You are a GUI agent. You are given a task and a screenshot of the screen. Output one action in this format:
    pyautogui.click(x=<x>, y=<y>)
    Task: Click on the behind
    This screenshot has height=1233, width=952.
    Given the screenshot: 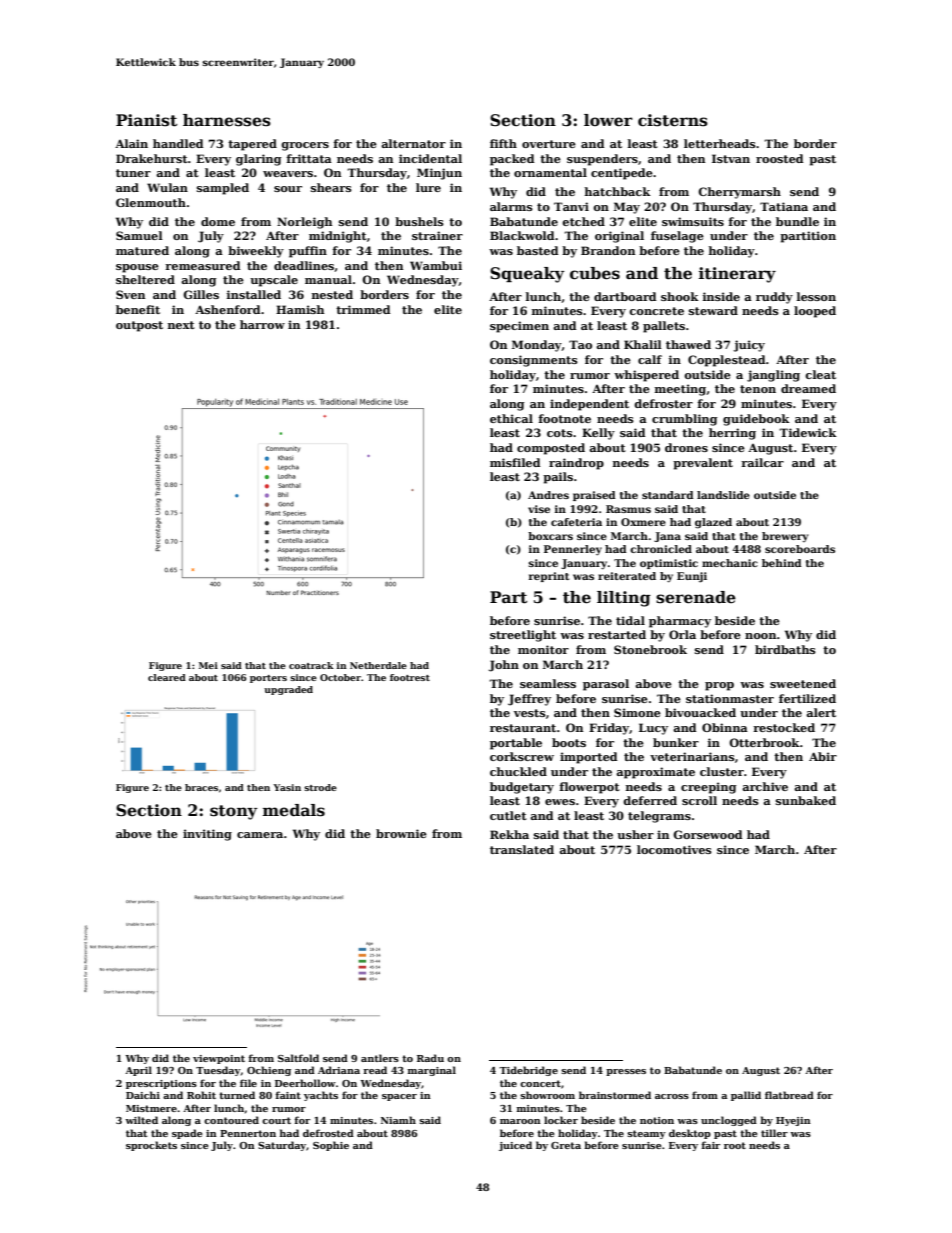 What is the action you would take?
    pyautogui.click(x=782, y=563)
